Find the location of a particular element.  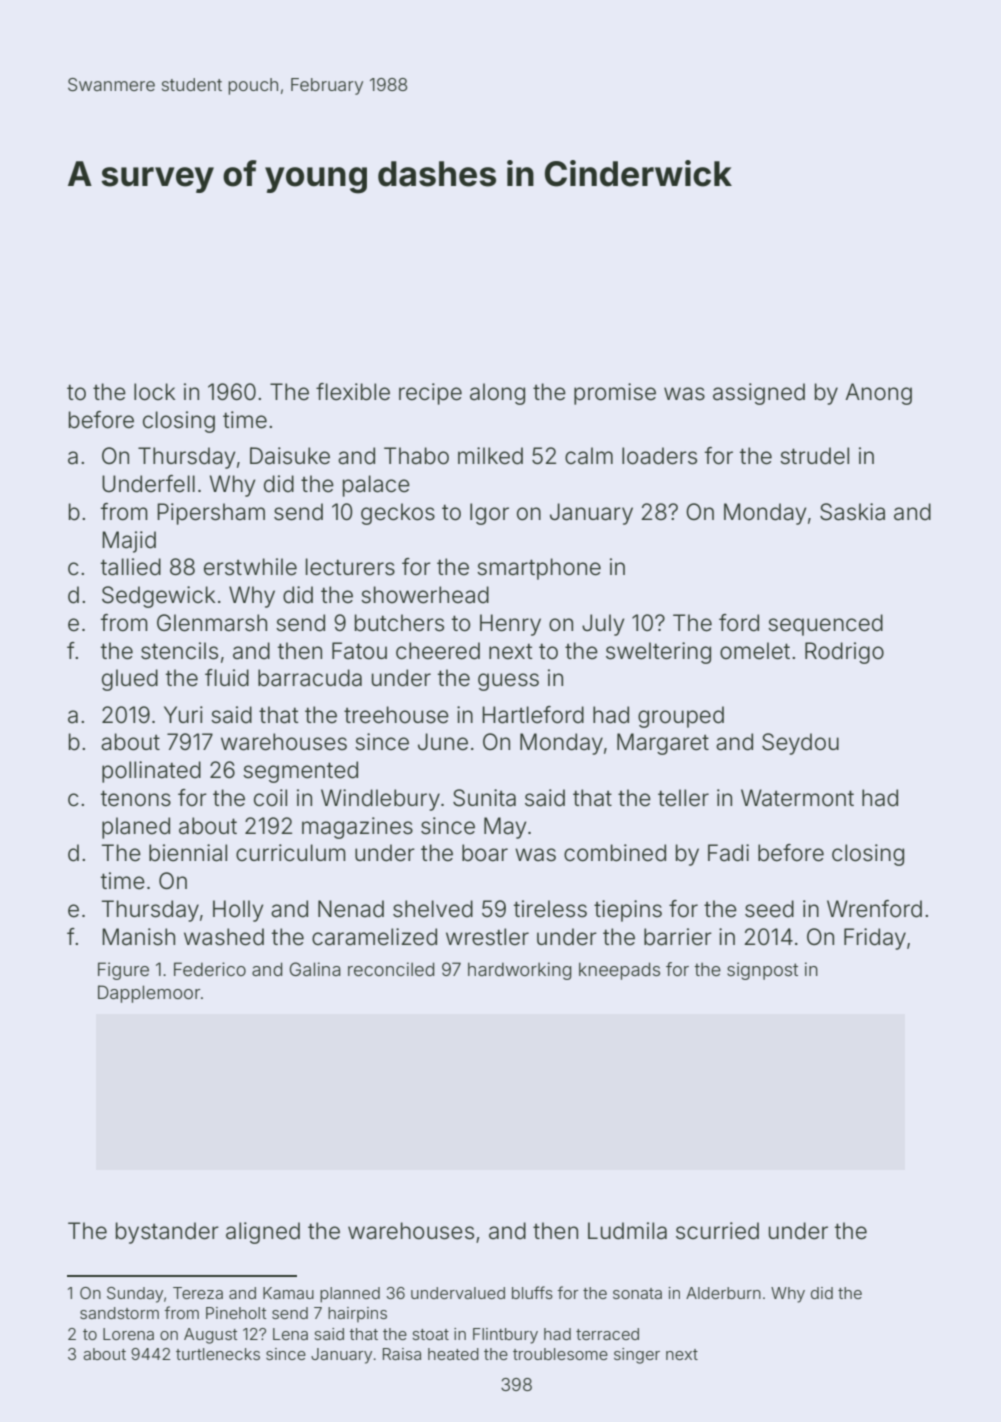

tireless is located at coordinates (550, 909).
